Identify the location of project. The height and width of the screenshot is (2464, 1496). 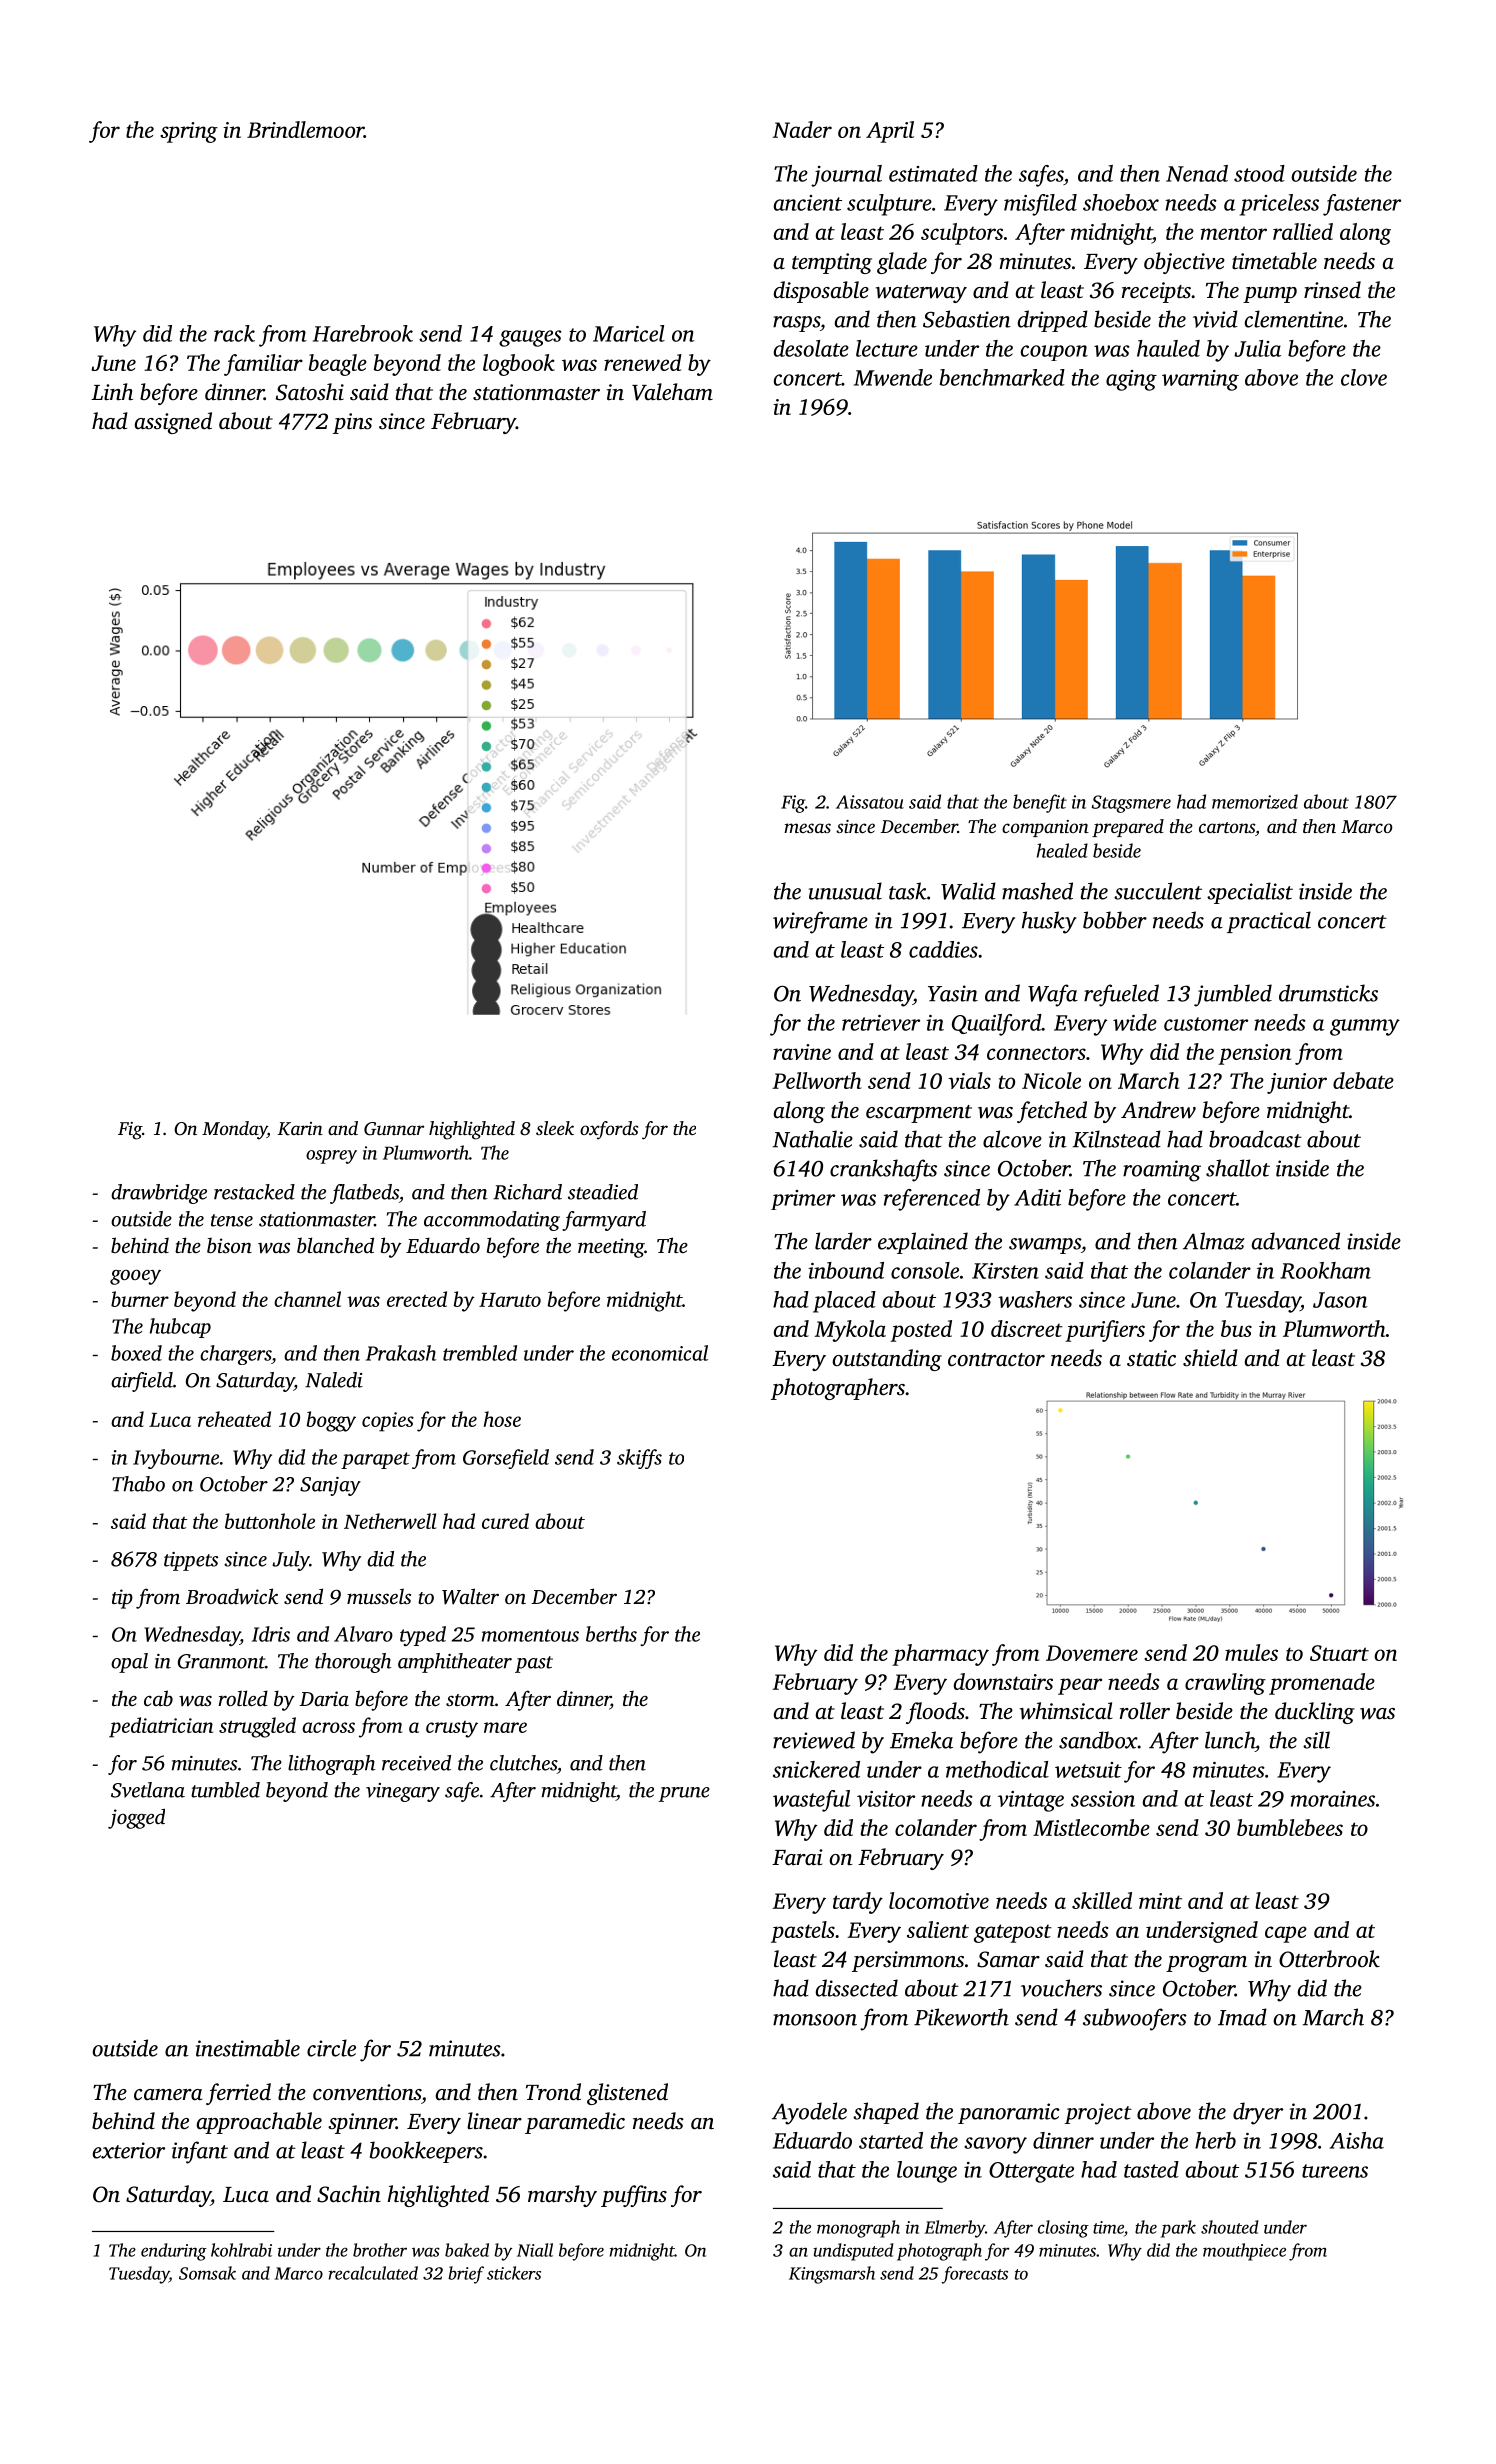
(1098, 2114).
